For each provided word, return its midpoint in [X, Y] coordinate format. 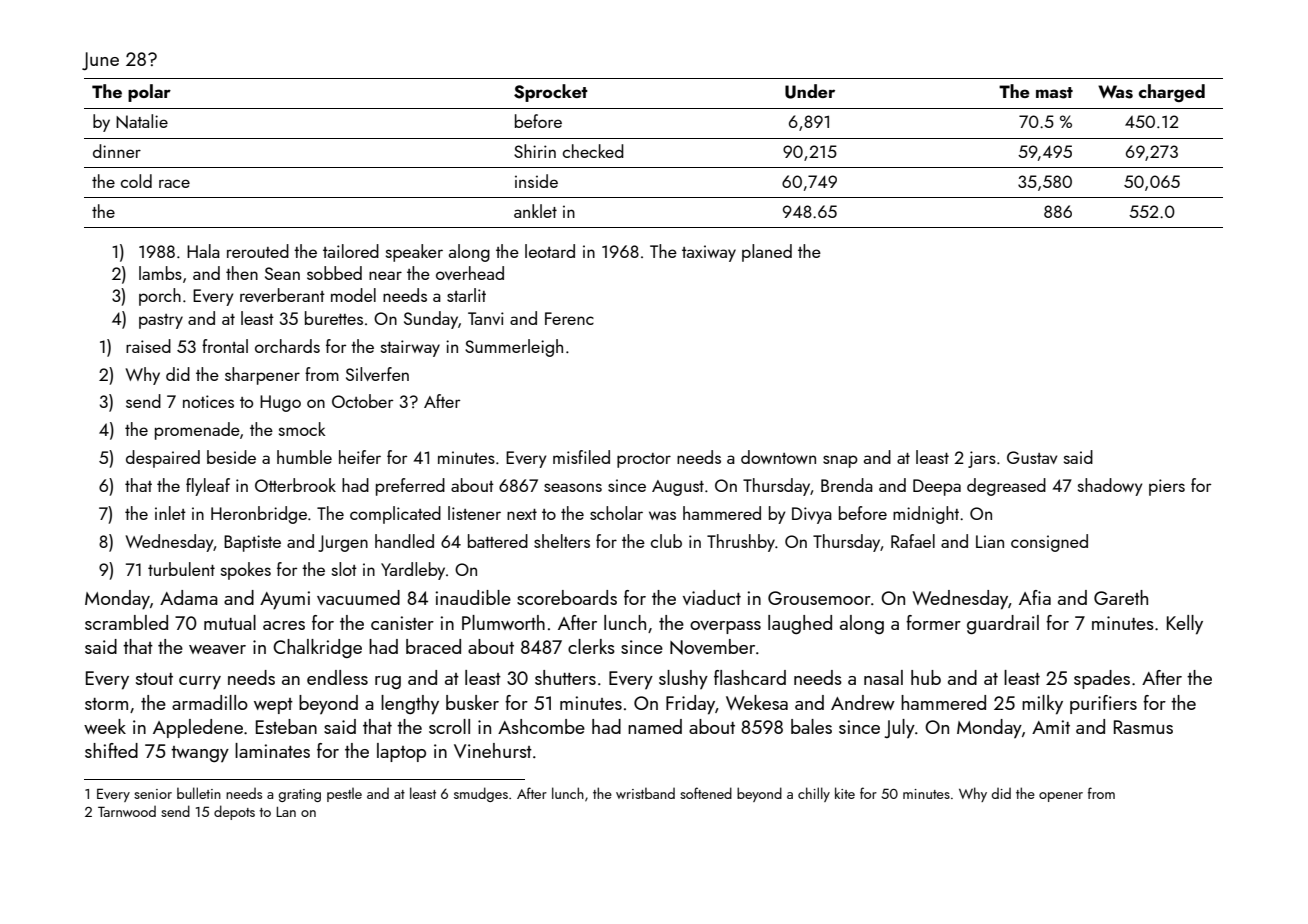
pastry [161, 321]
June [100, 61]
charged [1172, 93]
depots [234, 812]
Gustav [1032, 457]
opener [1061, 797]
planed [767, 253]
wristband [645, 793]
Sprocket [551, 93]
